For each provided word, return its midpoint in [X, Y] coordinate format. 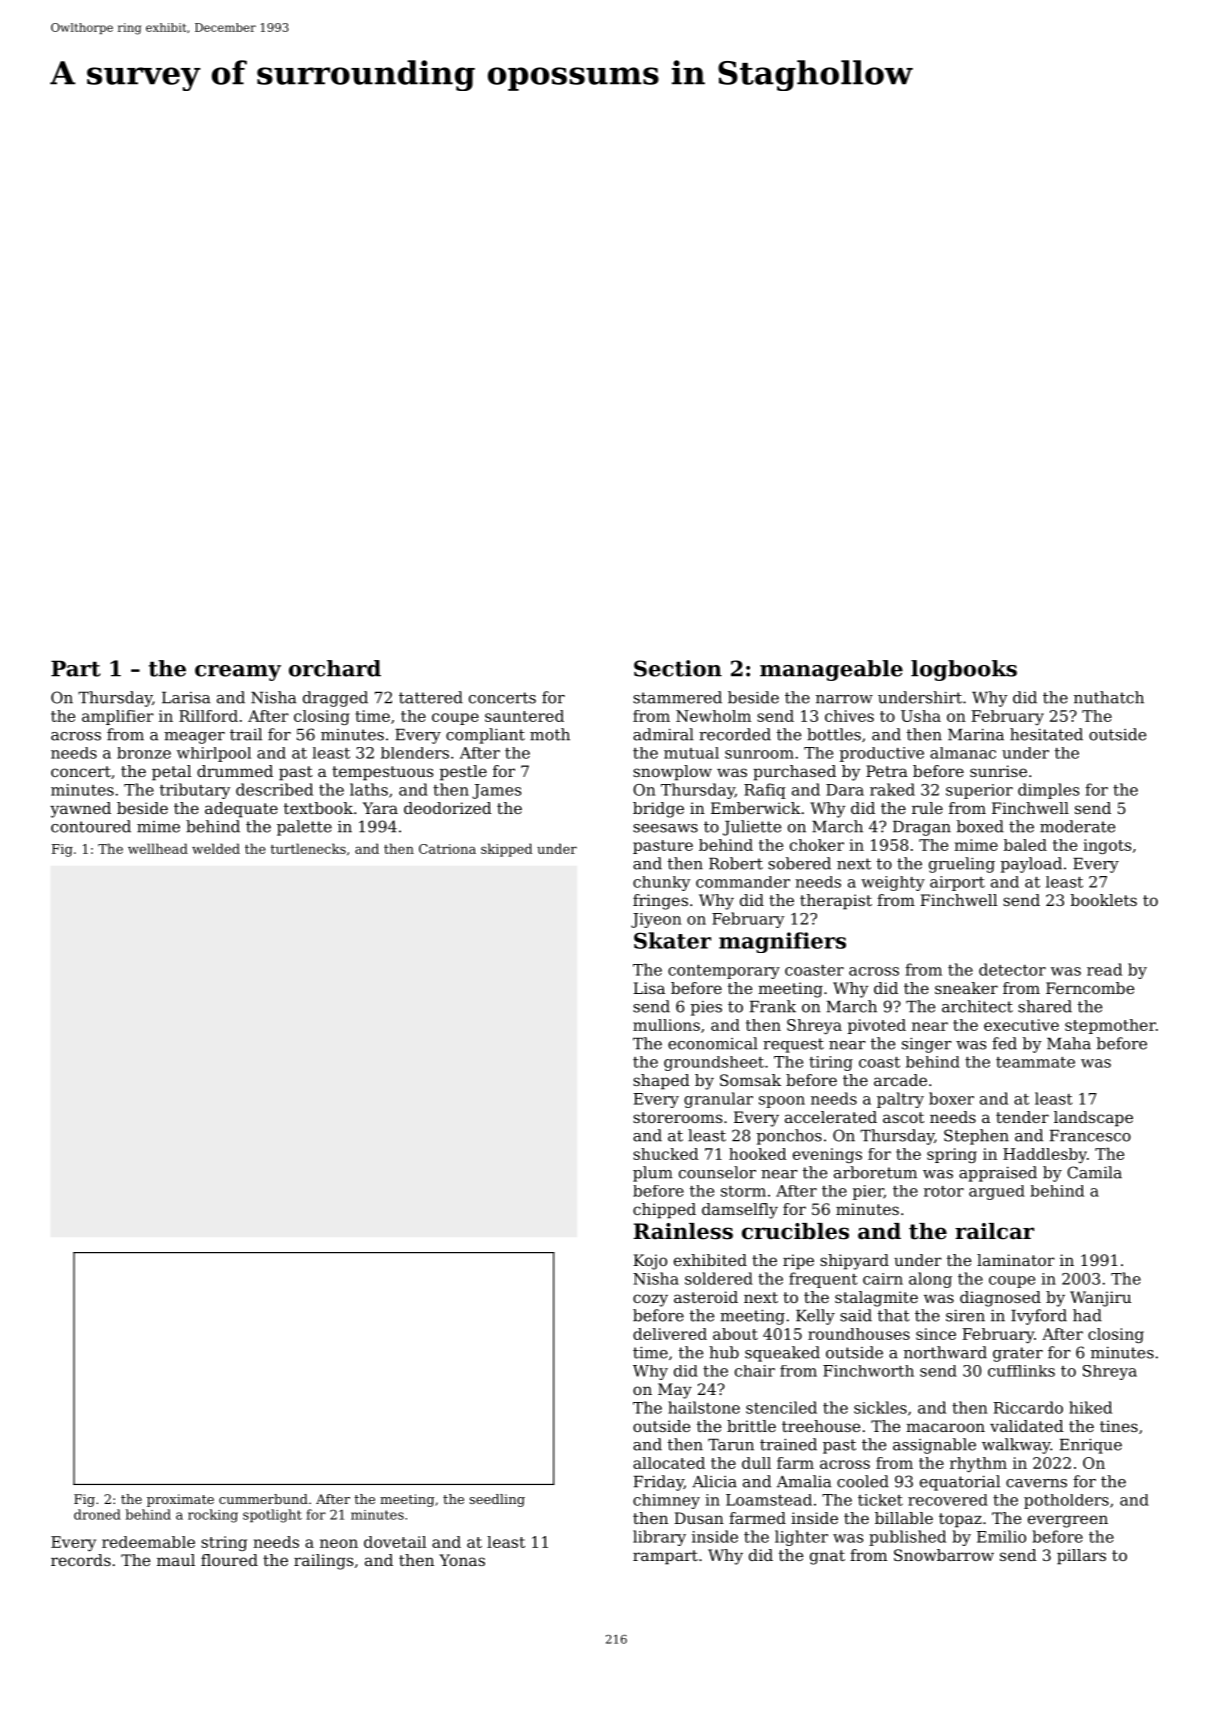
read [1104, 969]
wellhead [158, 848]
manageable [831, 670]
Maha [1069, 1043]
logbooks [964, 670]
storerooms [677, 1117]
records [81, 1560]
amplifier [118, 717]
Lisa [649, 988]
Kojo [650, 1262]
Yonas [462, 1560]
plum [653, 1174]
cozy [650, 1300]
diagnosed [1000, 1299]
